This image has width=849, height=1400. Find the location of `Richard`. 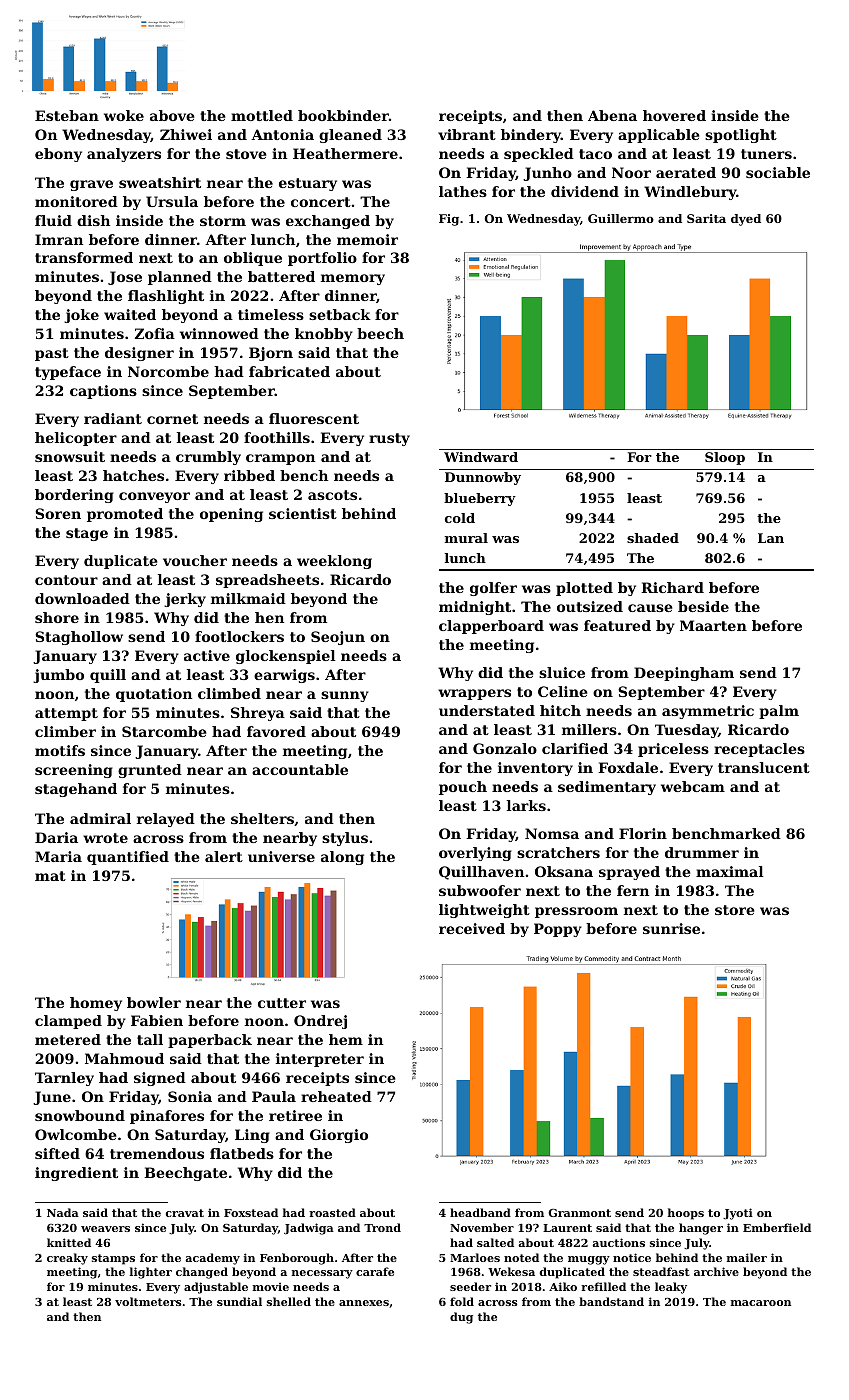

Richard is located at coordinates (672, 587).
